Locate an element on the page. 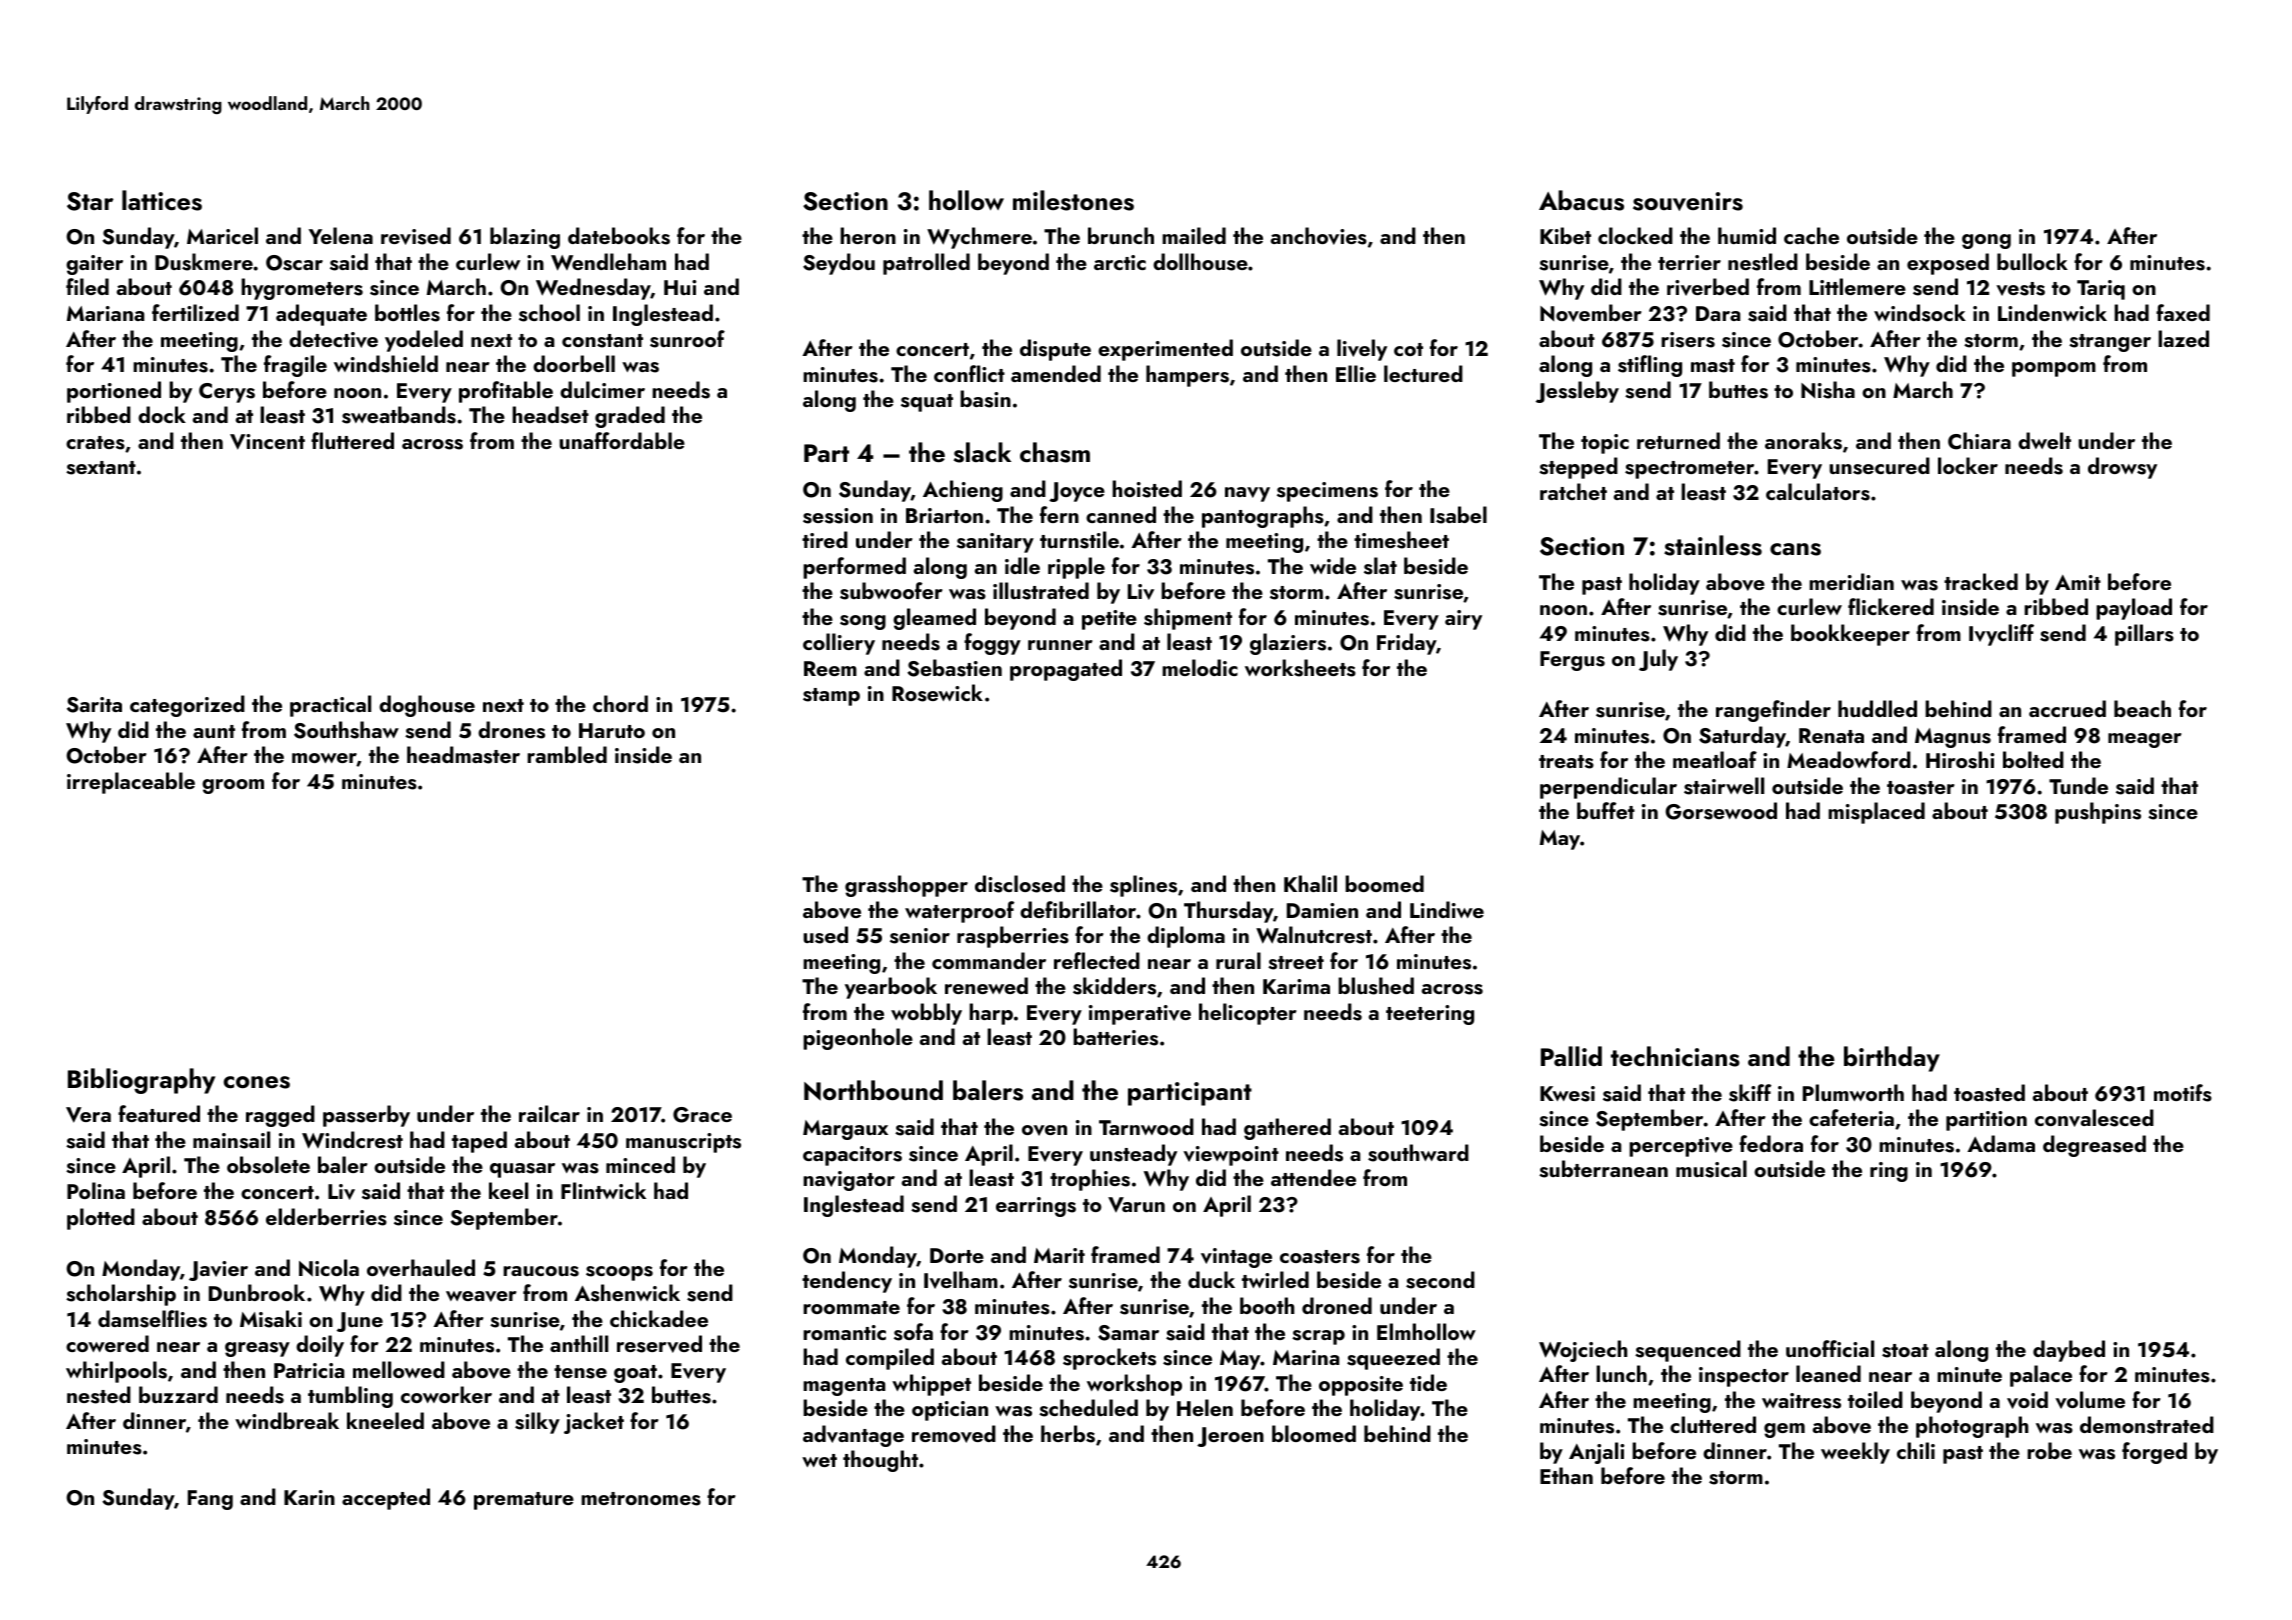 Image resolution: width=2292 pixels, height=1620 pixels. Jeroen is located at coordinates (1230, 1437).
